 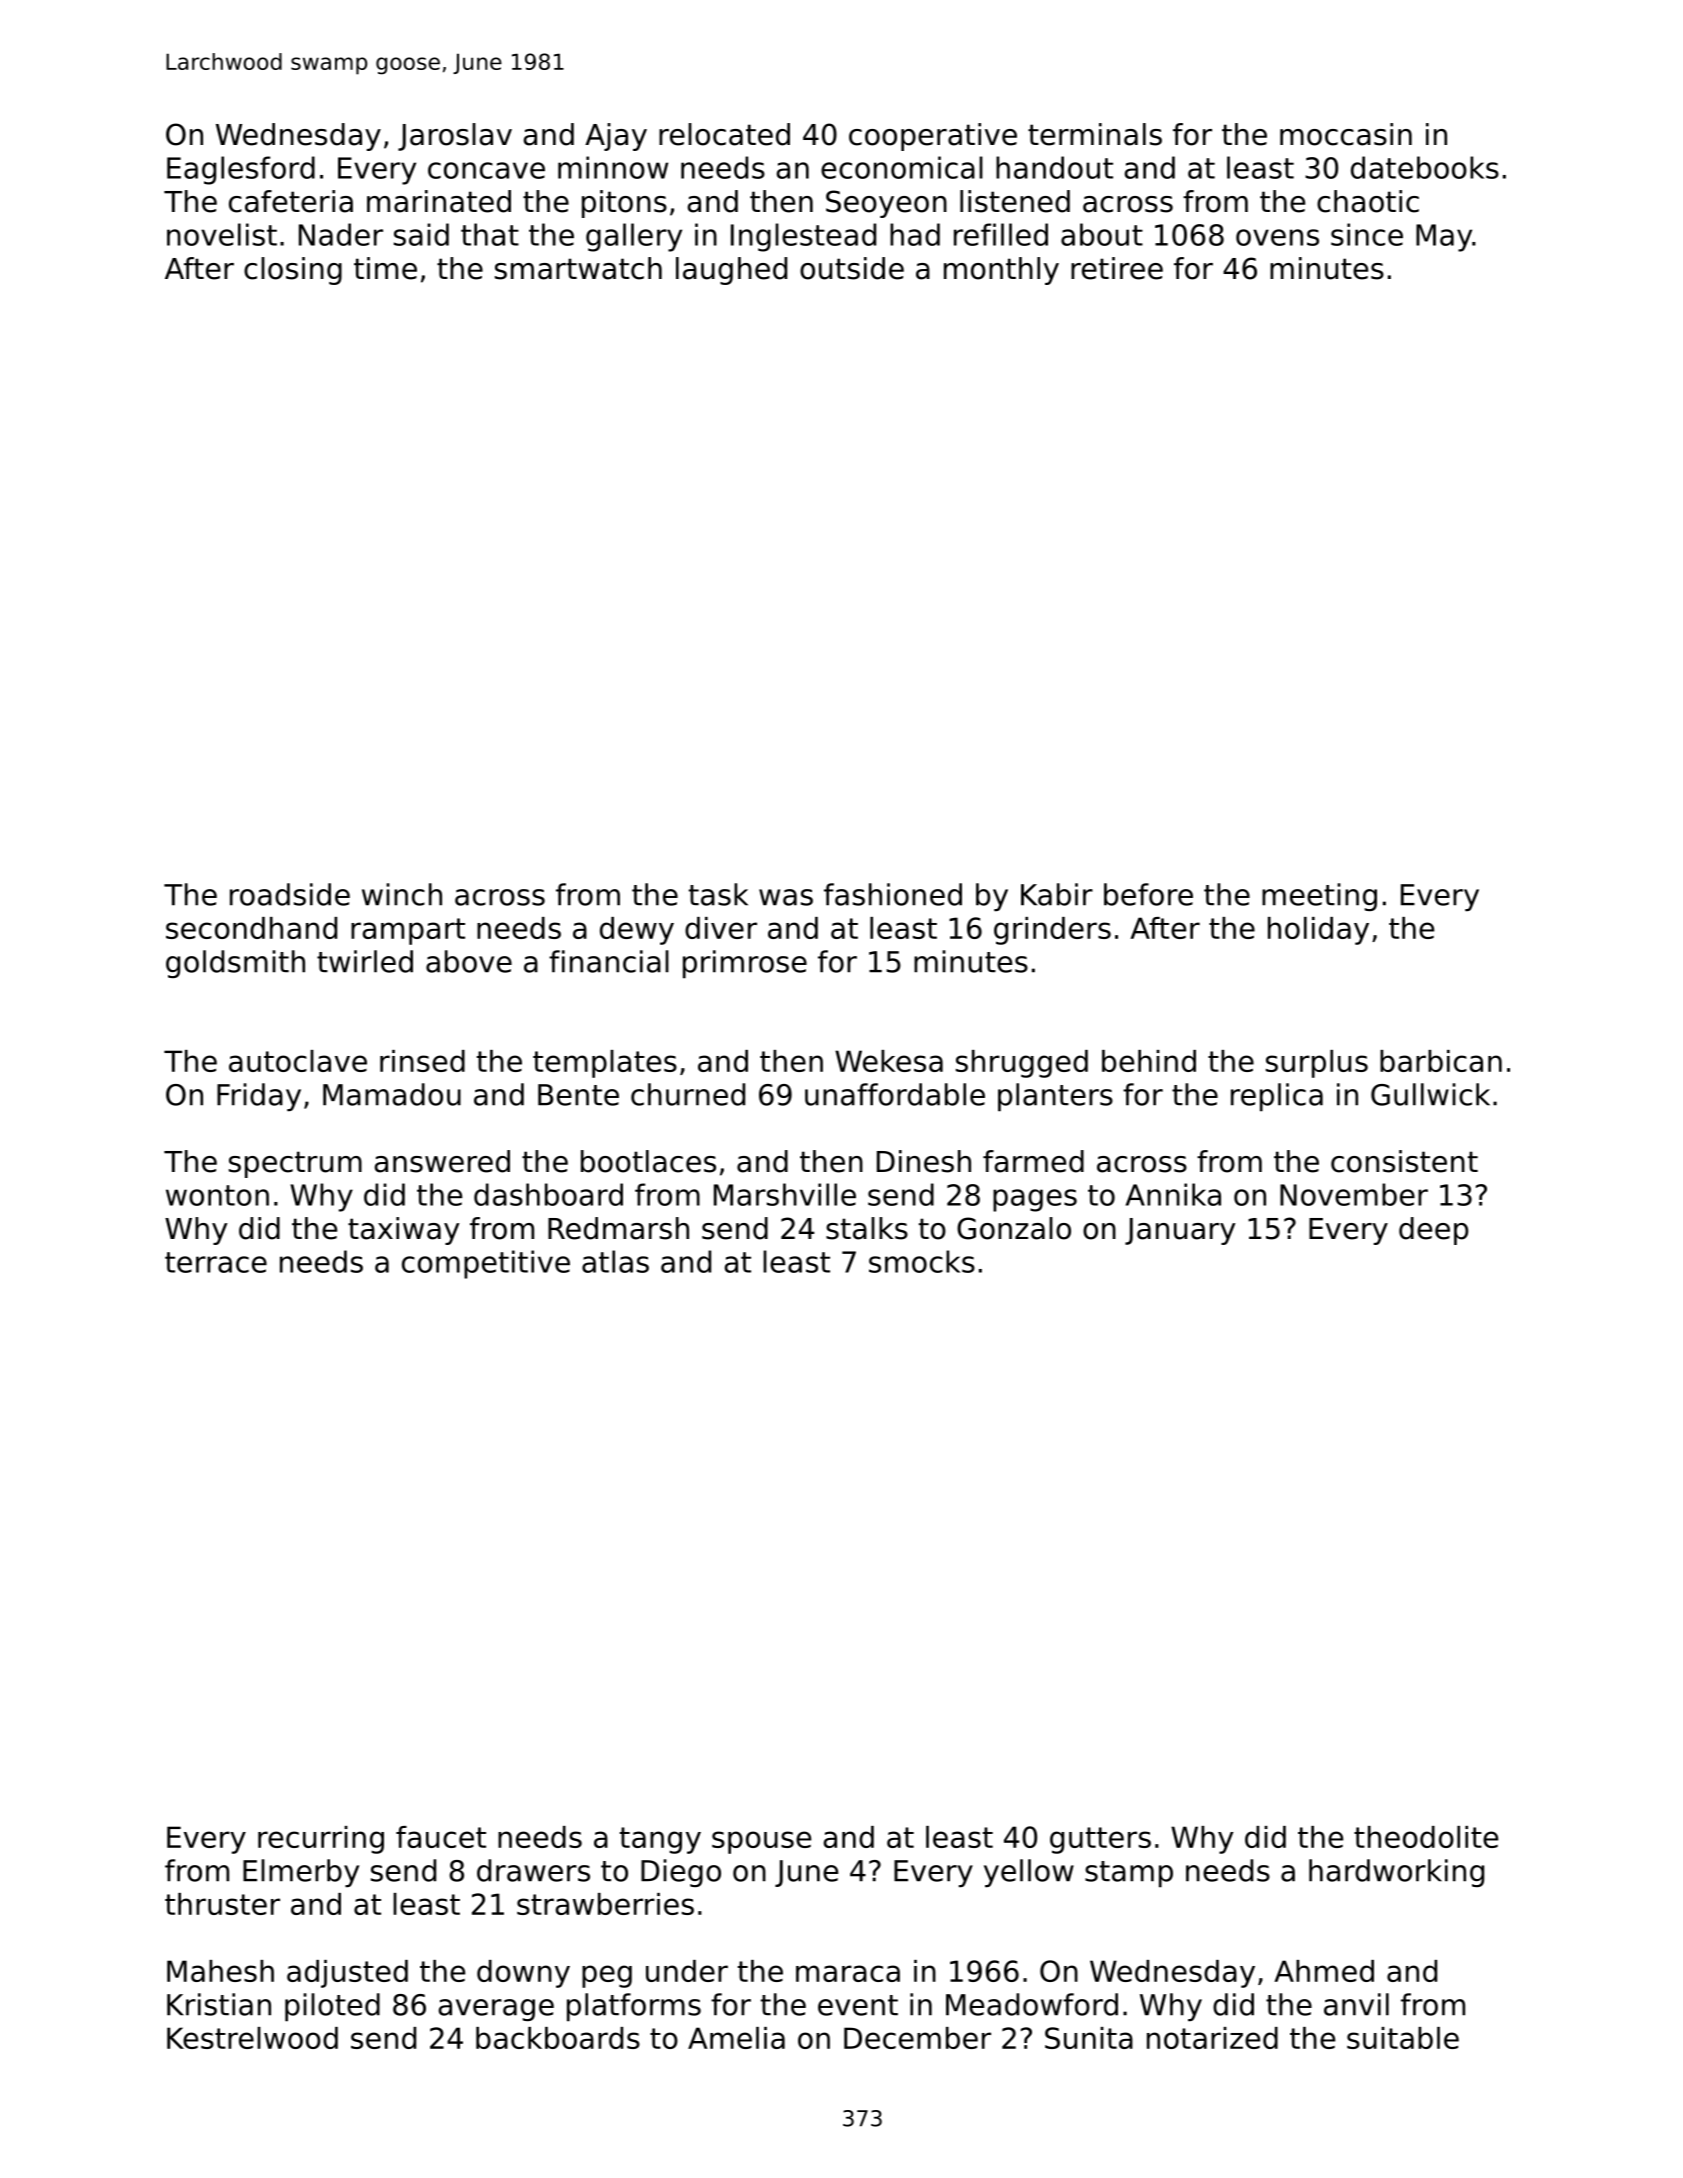 What do you see at coordinates (295, 1164) in the page?
I see `spectrum` at bounding box center [295, 1164].
